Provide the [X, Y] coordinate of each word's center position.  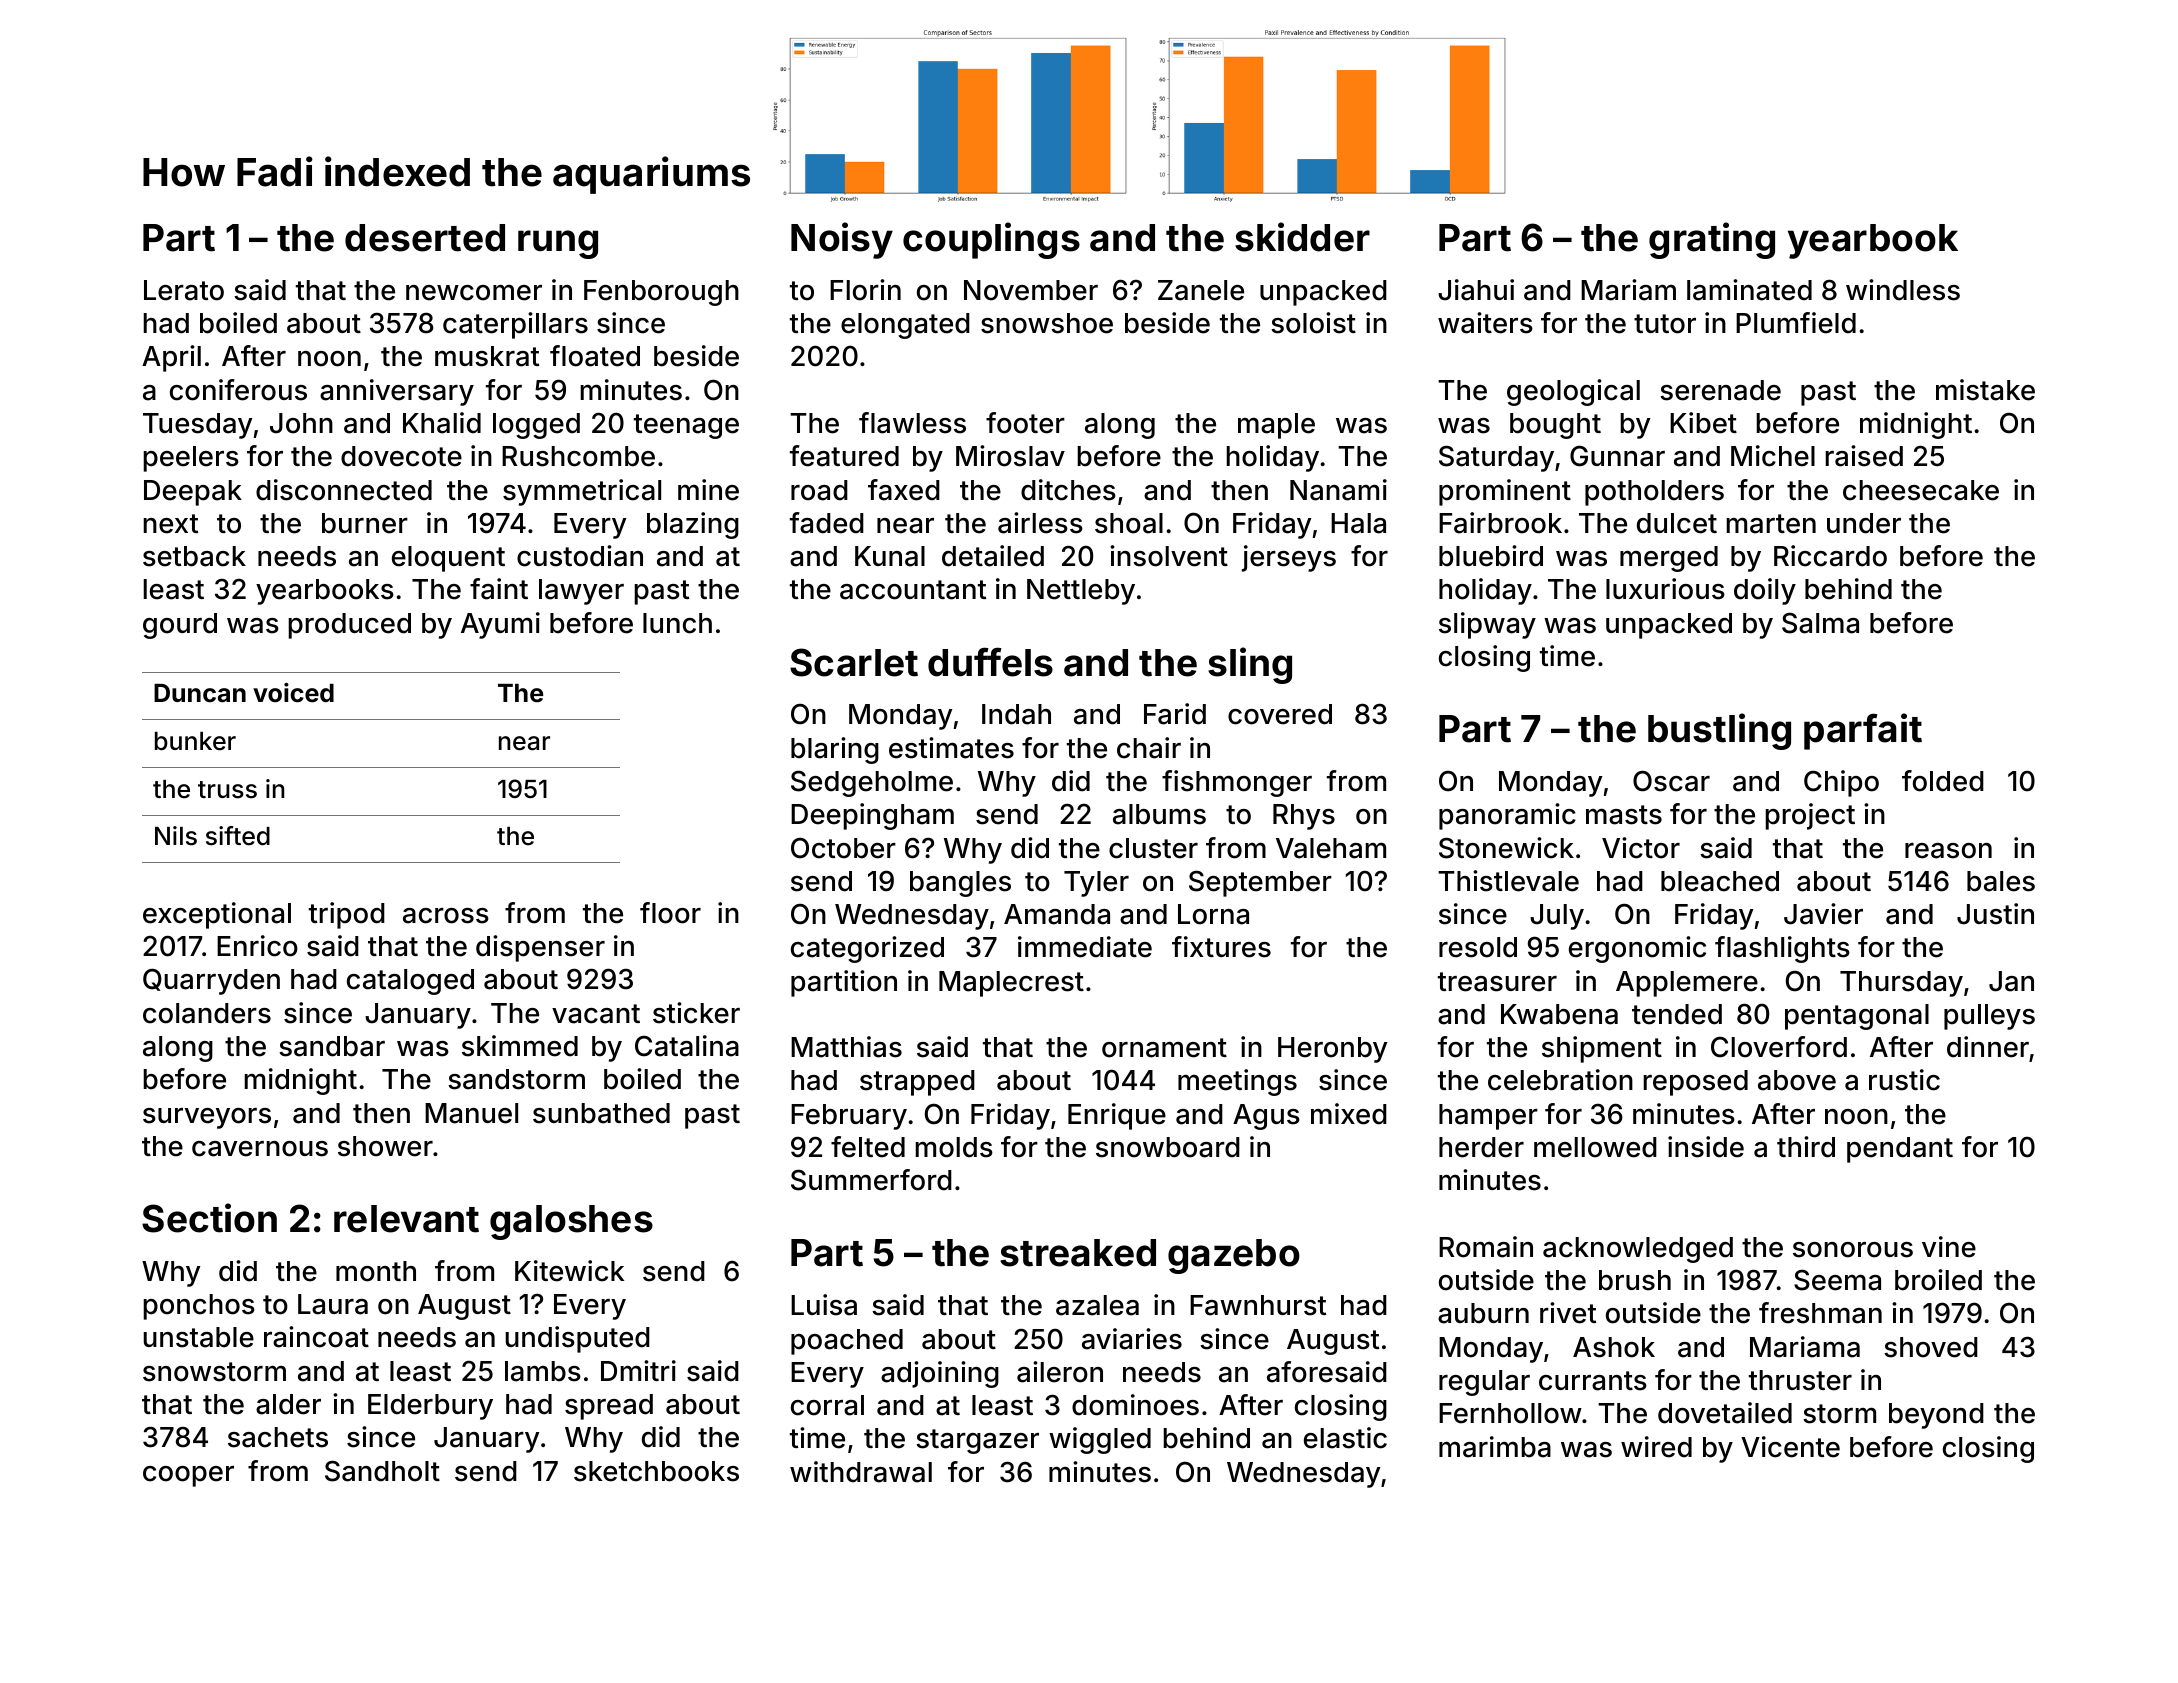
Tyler [1096, 884]
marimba [1495, 1447]
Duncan [200, 693]
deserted [425, 238]
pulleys [1989, 1017]
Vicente [1790, 1447]
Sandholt [382, 1471]
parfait [1863, 731]
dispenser [540, 948]
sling [1250, 665]
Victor [1641, 848]
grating [1712, 240]
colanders [207, 1013]
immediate [1085, 947]
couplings [991, 240]
